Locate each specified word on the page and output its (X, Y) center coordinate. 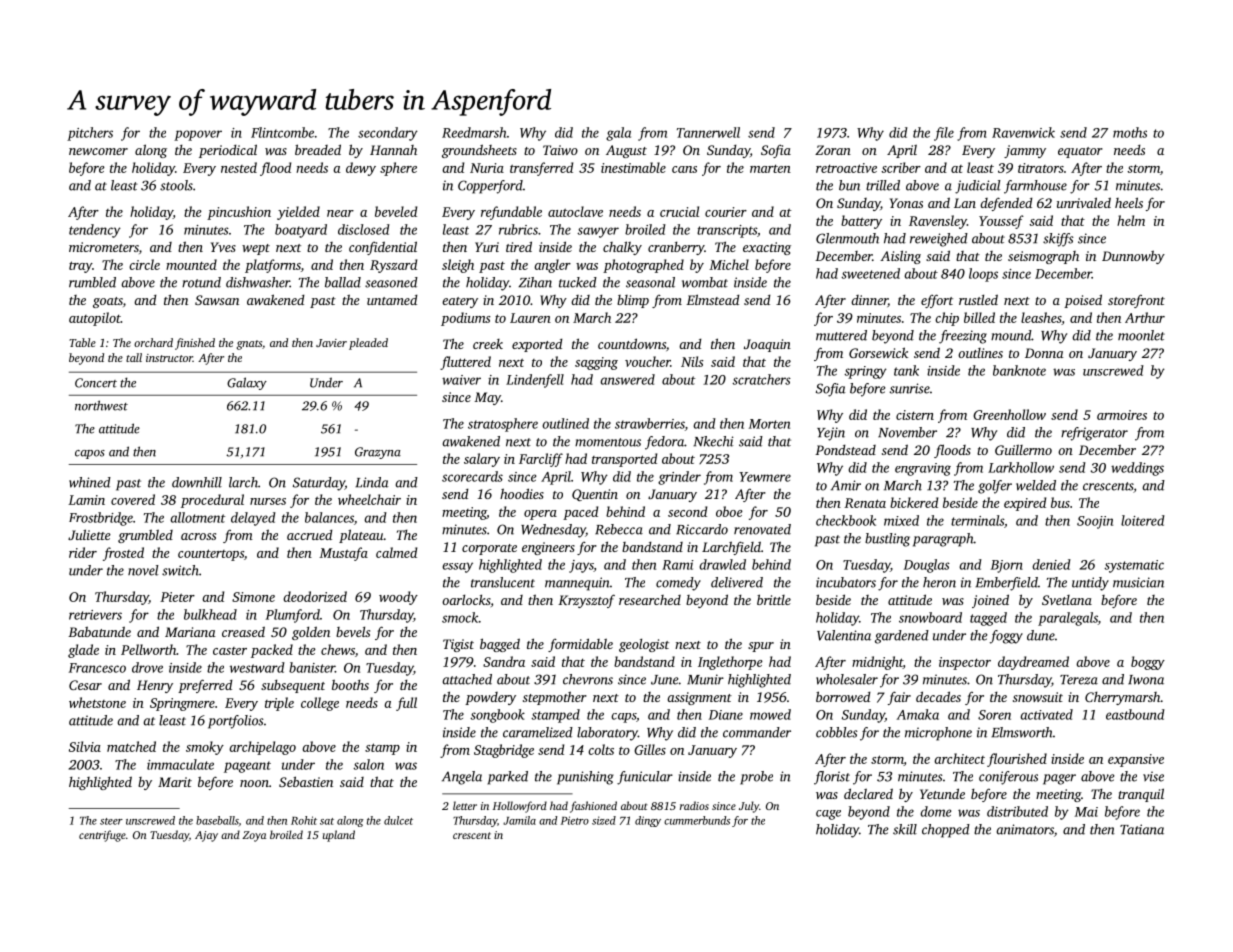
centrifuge (102, 836)
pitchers (90, 134)
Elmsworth (1022, 732)
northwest (101, 405)
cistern (915, 415)
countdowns (632, 343)
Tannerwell (708, 132)
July (749, 807)
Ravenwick (1023, 132)
